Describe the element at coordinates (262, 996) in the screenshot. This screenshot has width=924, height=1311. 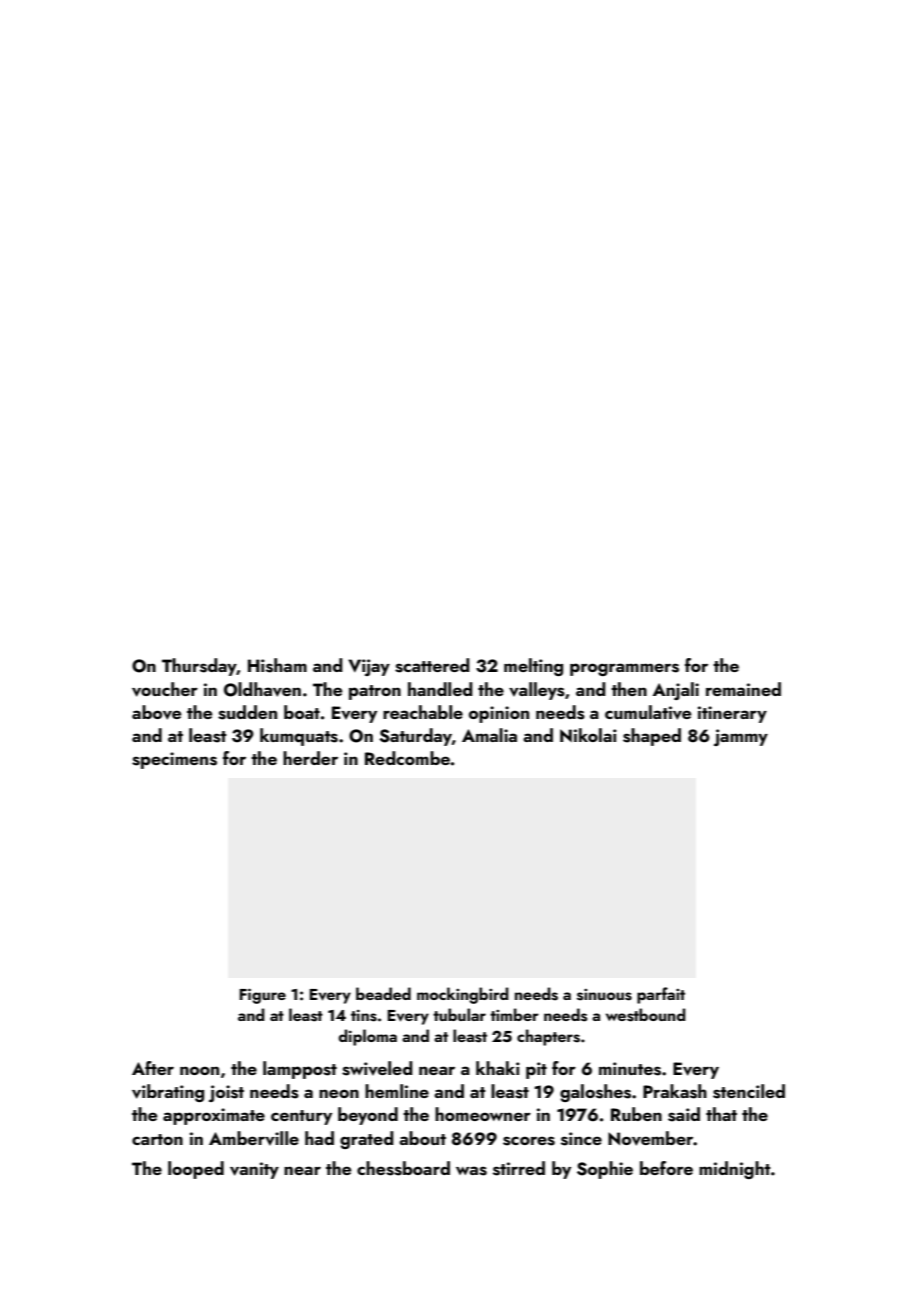
I see `Figure` at that location.
